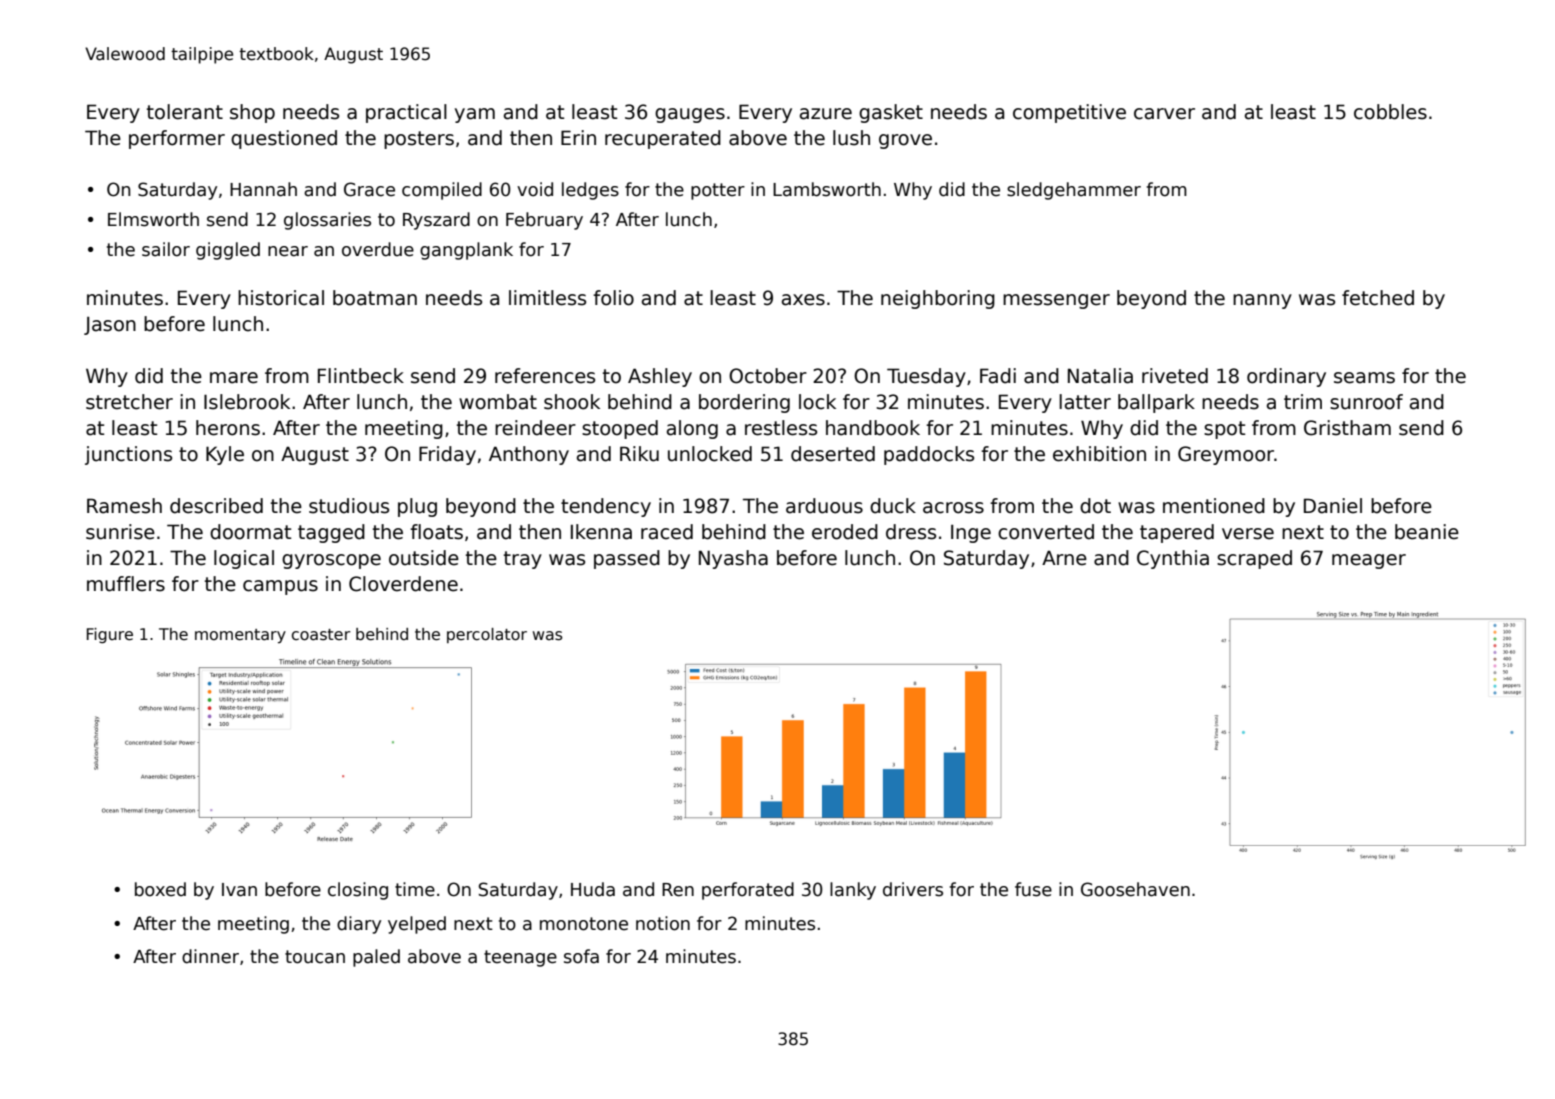  Describe the element at coordinates (321, 635) in the document. I see `coaster` at that location.
